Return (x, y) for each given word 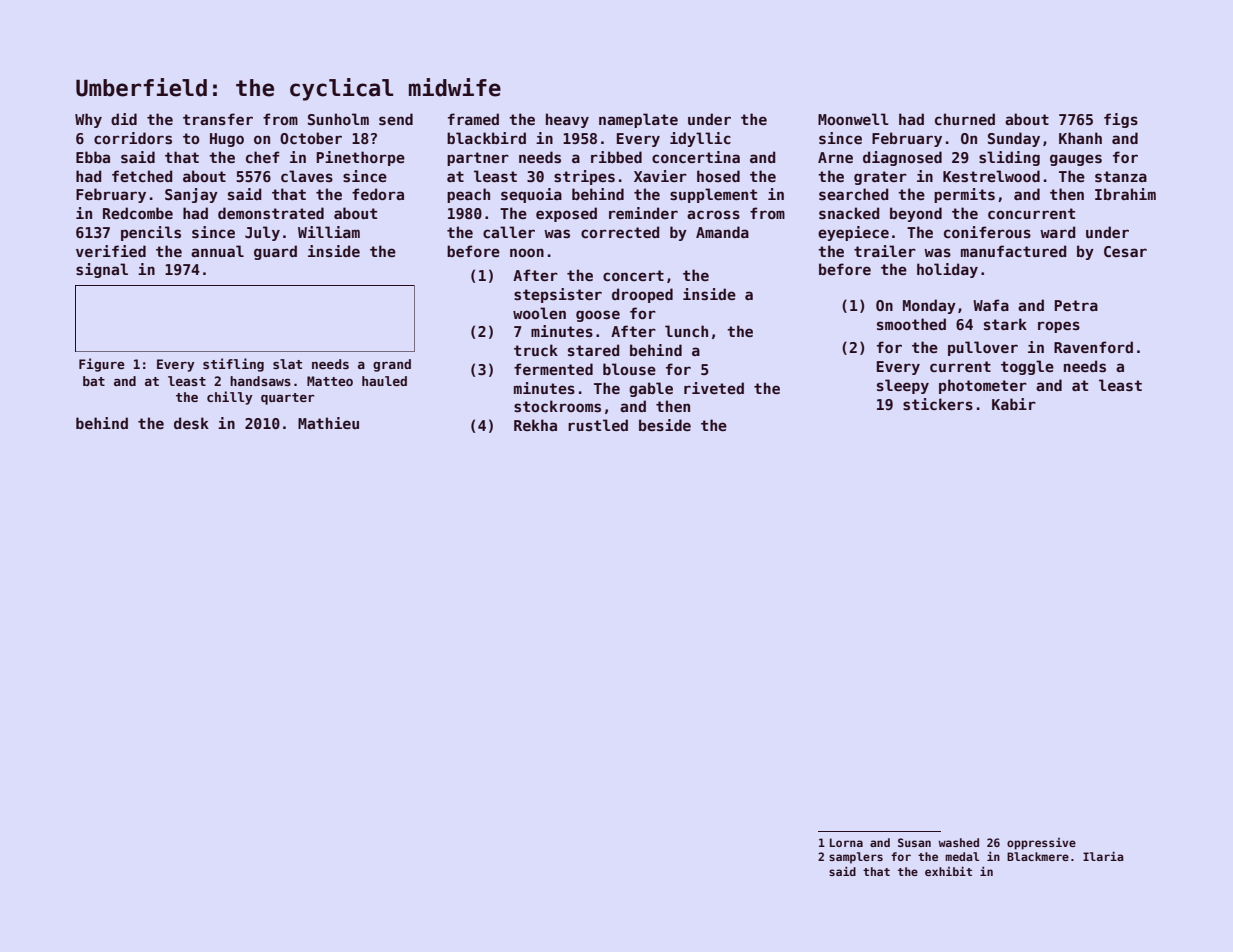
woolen (539, 313)
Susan (914, 842)
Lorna (846, 842)
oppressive (1041, 844)
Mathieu (328, 423)
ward (1058, 232)
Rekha (535, 425)
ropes (1059, 327)
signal (102, 270)
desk (191, 423)
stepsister (558, 295)
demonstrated (271, 213)
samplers (856, 858)
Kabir (1014, 404)
